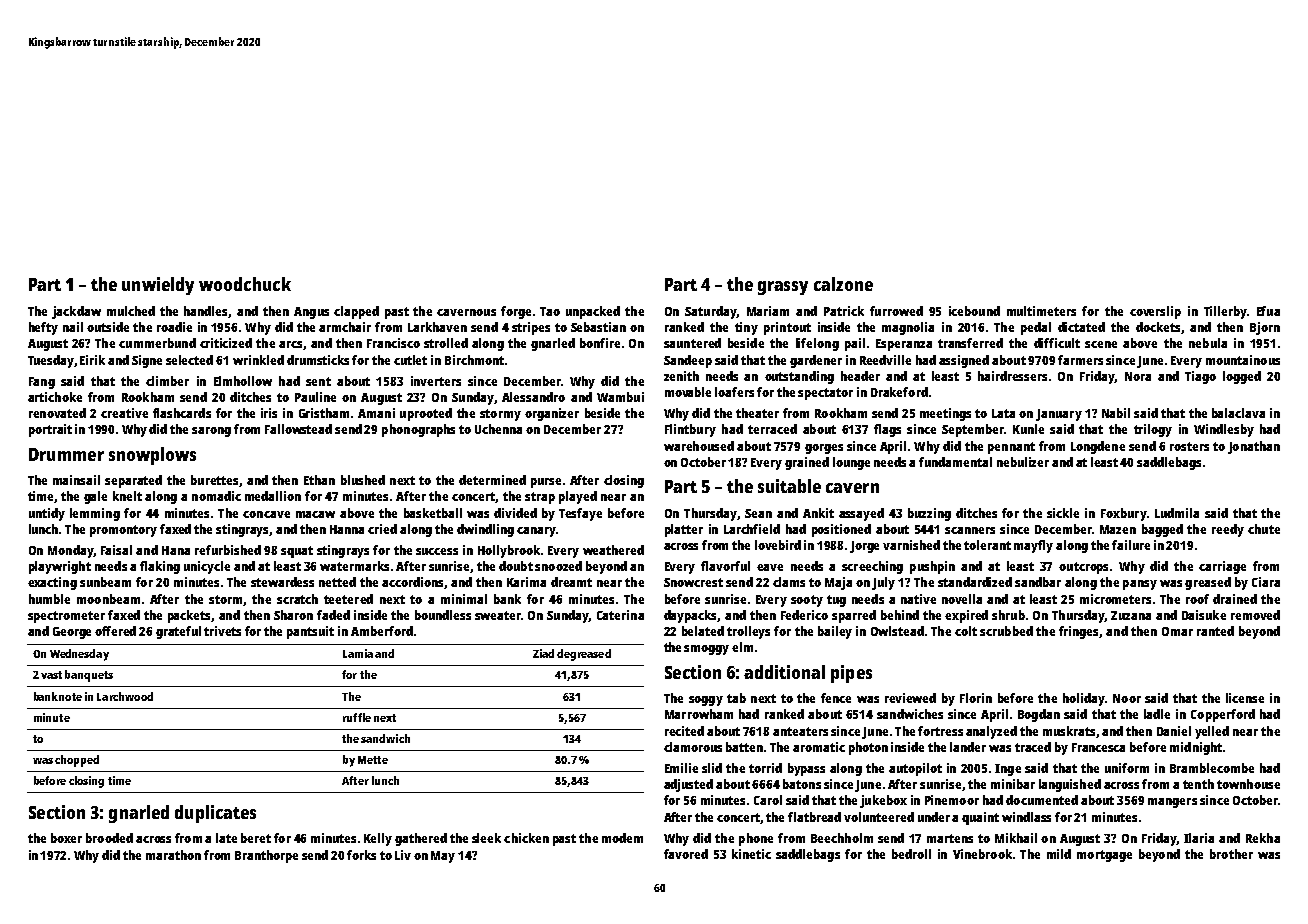 The width and height of the image is (1308, 924). What do you see at coordinates (1238, 413) in the image?
I see `balaclava` at bounding box center [1238, 413].
